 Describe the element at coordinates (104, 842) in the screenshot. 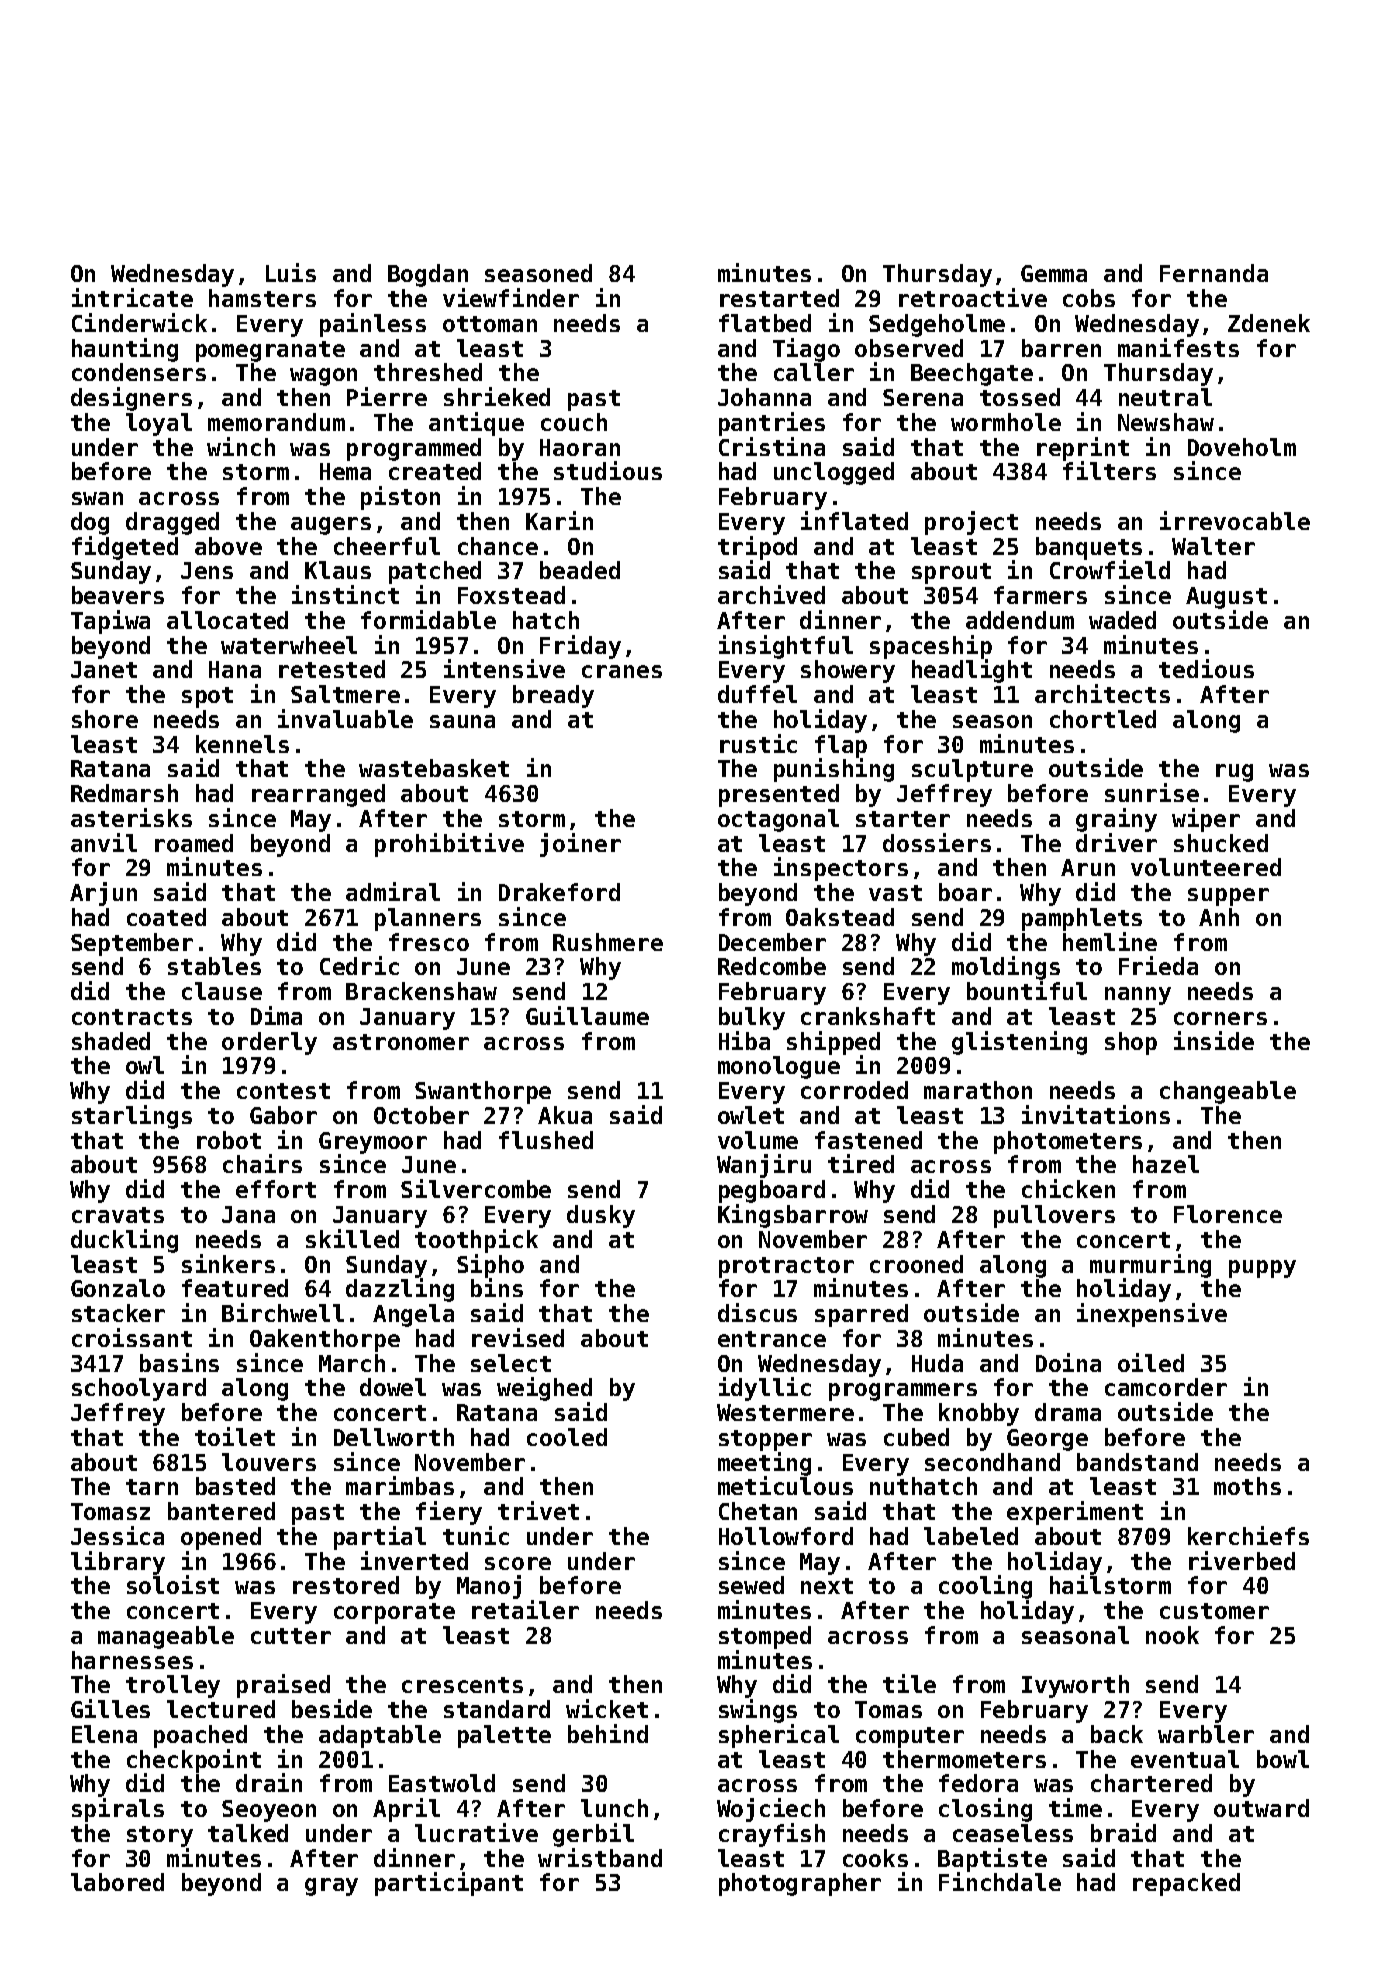

I see `anvil` at that location.
